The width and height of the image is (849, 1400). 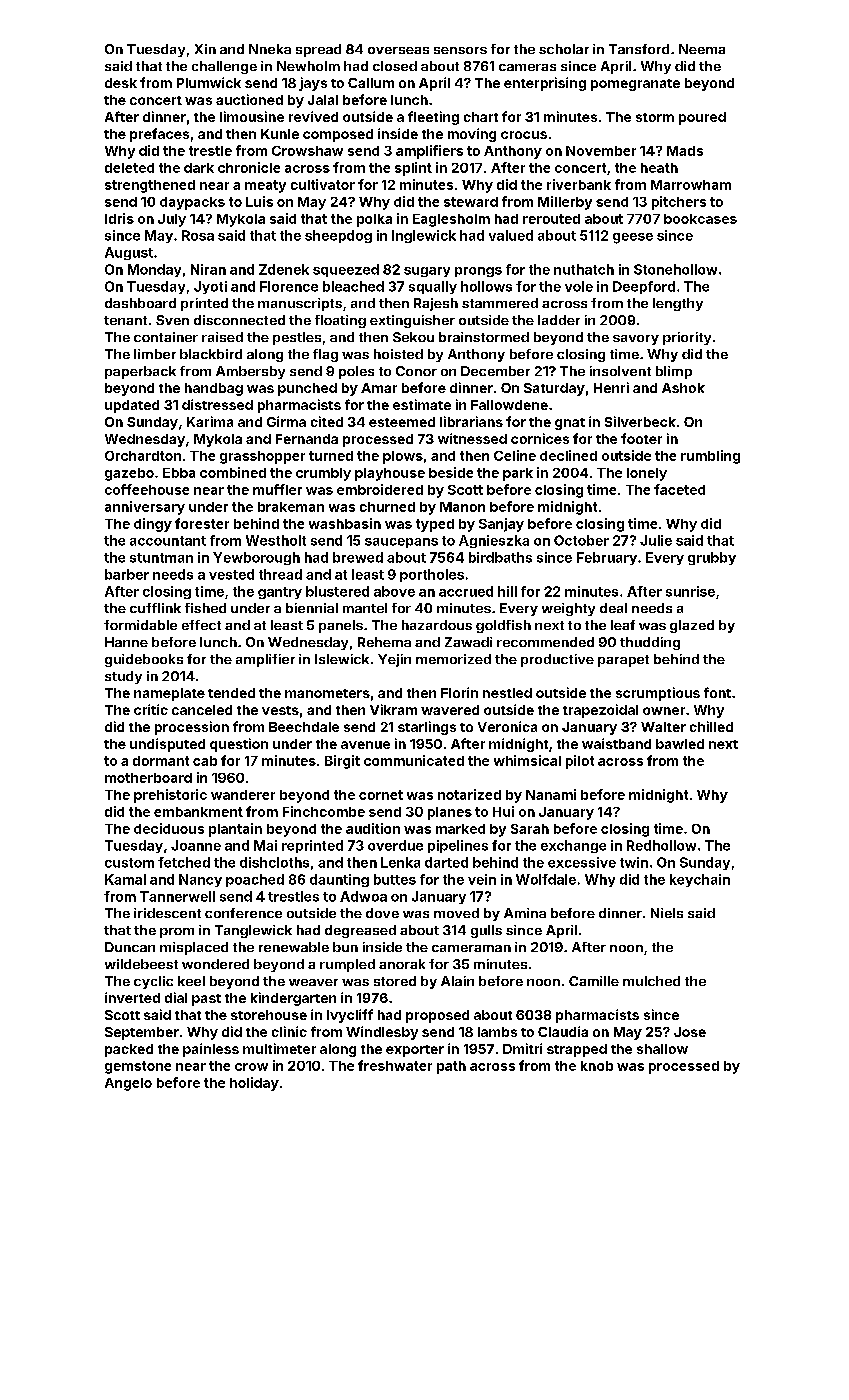 I want to click on spread, so click(x=318, y=50).
